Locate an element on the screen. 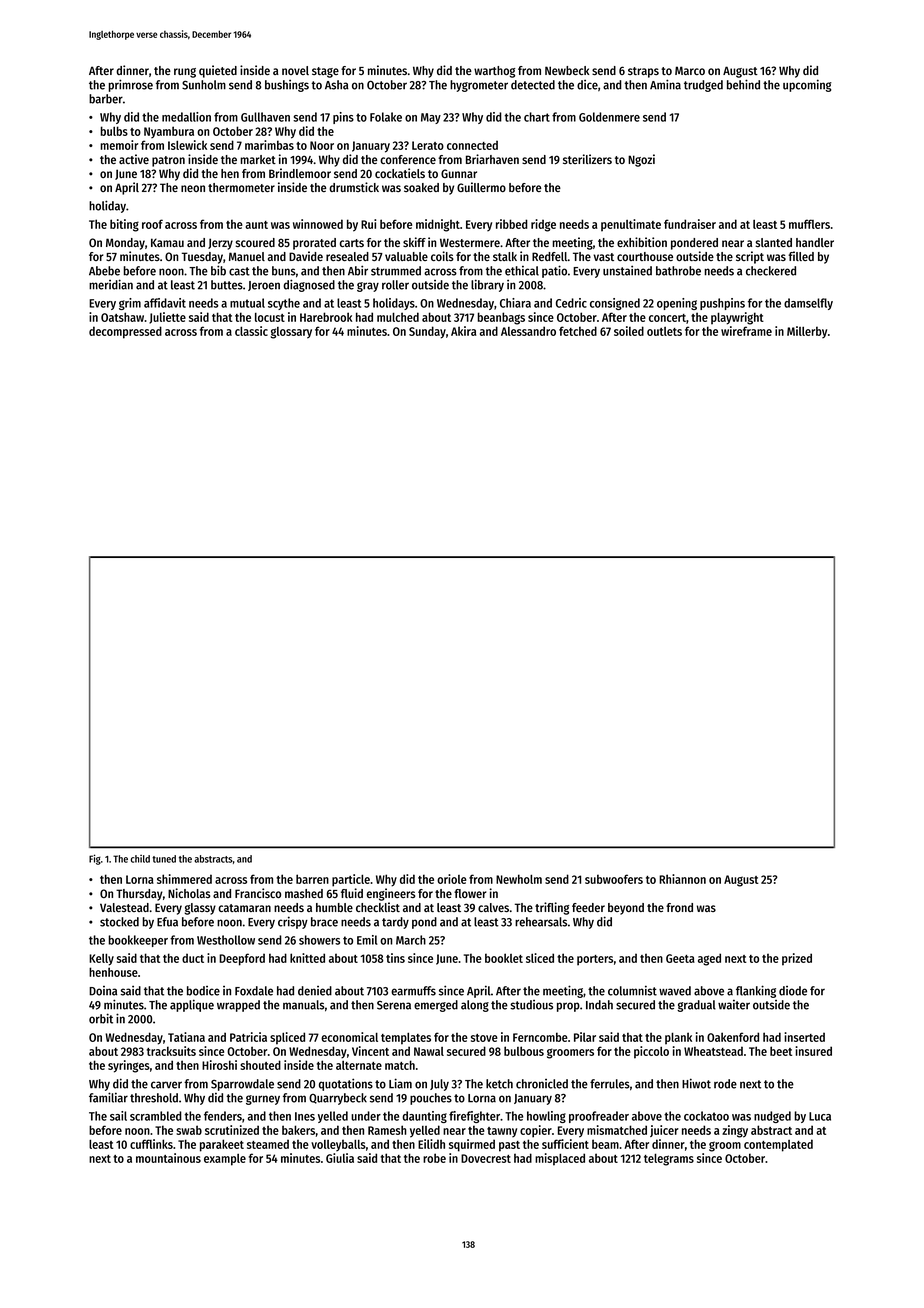 The height and width of the screenshot is (1308, 924). Juliette is located at coordinates (167, 318).
